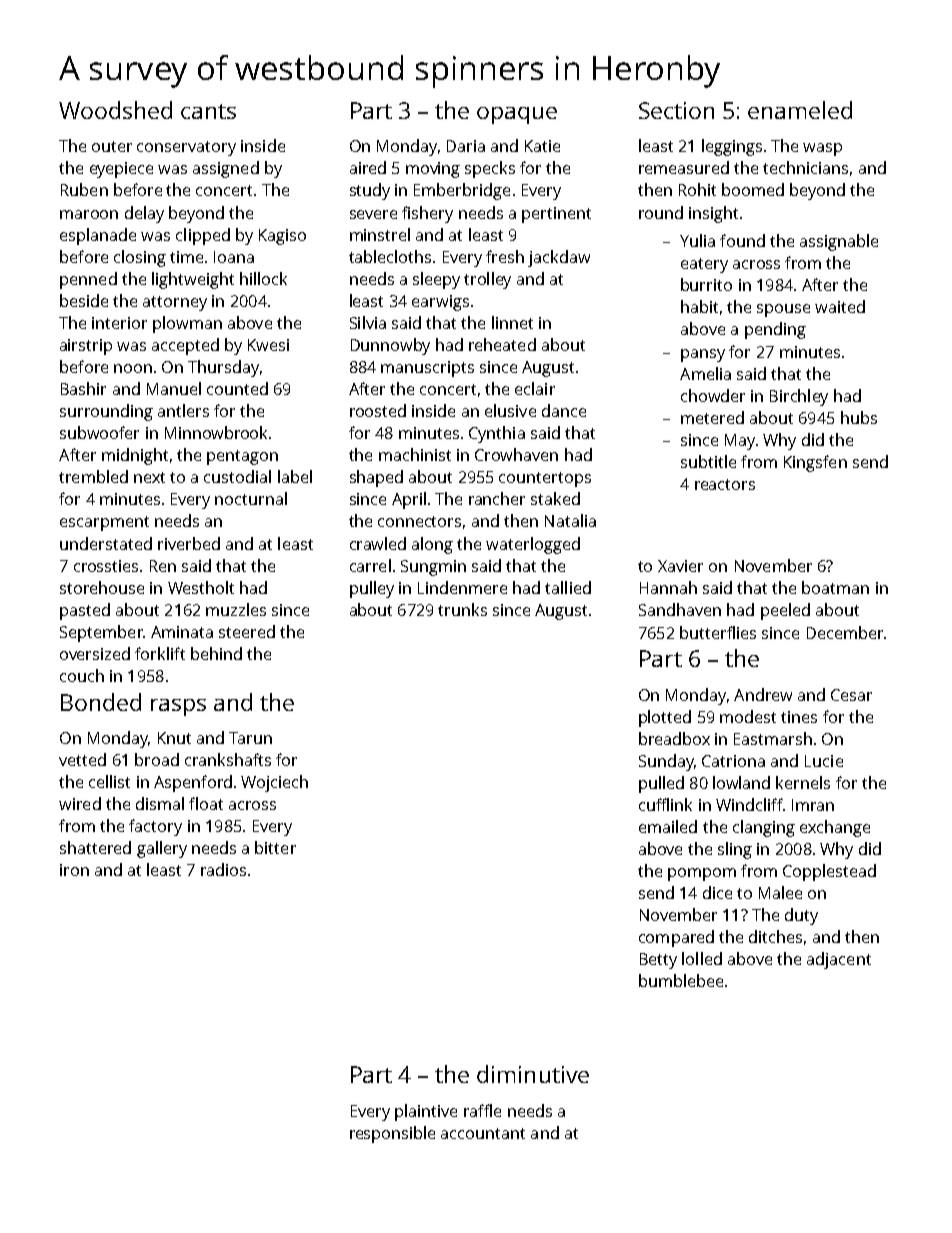  What do you see at coordinates (250, 738) in the screenshot?
I see `Tarun` at bounding box center [250, 738].
